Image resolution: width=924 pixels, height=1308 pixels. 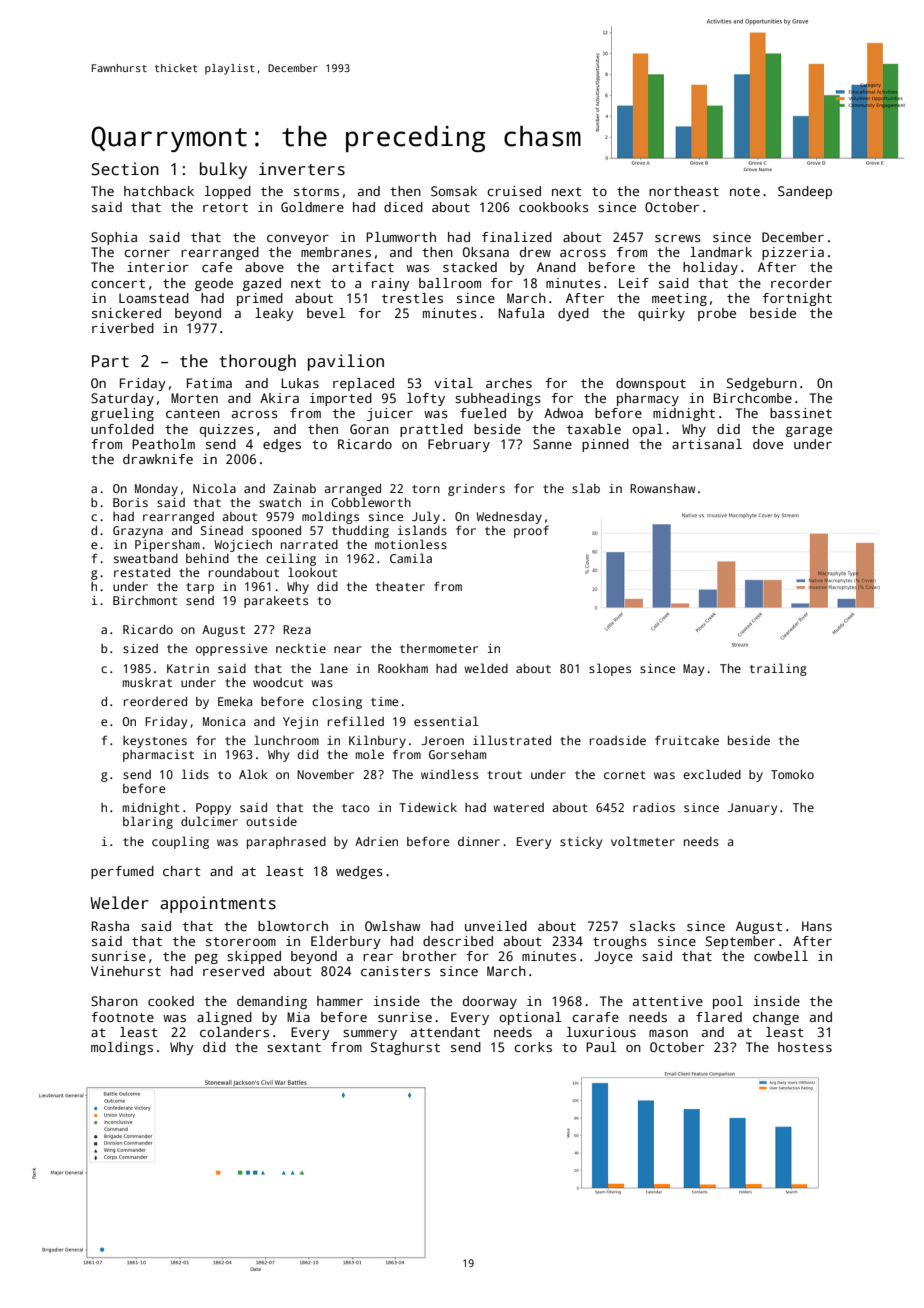 I want to click on hostess, so click(x=805, y=1047).
